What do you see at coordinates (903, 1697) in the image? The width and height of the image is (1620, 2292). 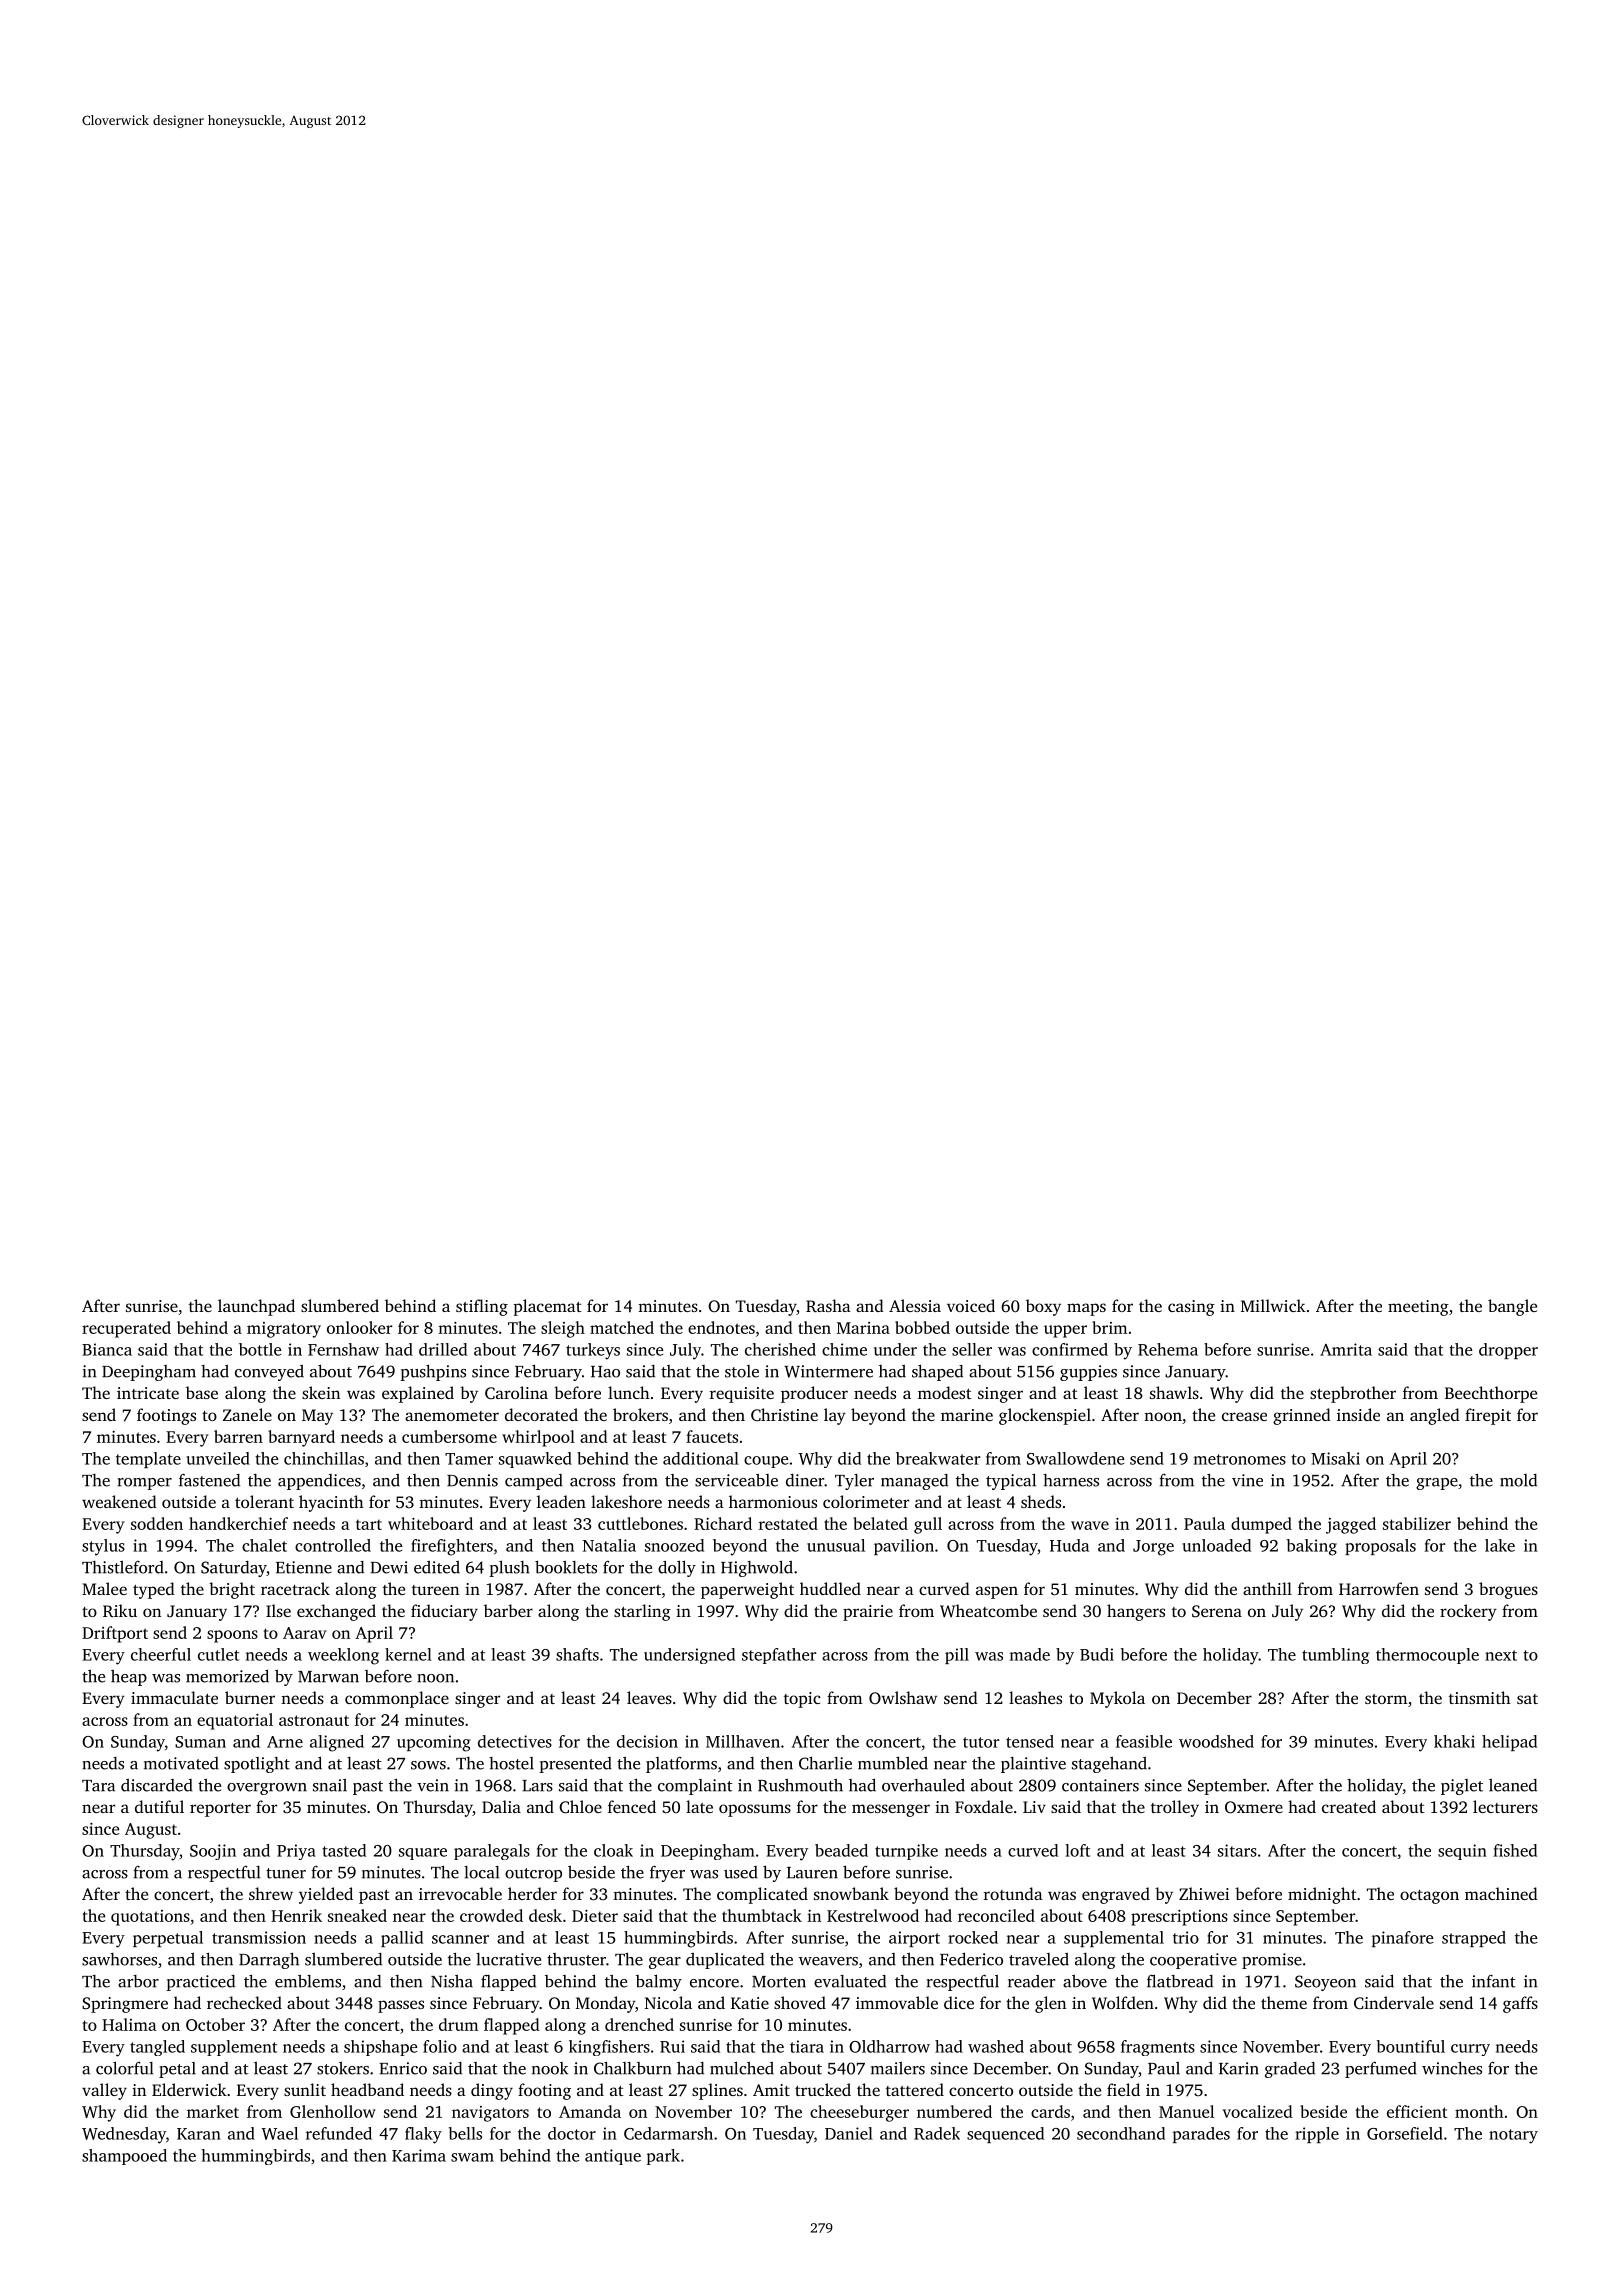 I see `Owlshaw` at bounding box center [903, 1697].
